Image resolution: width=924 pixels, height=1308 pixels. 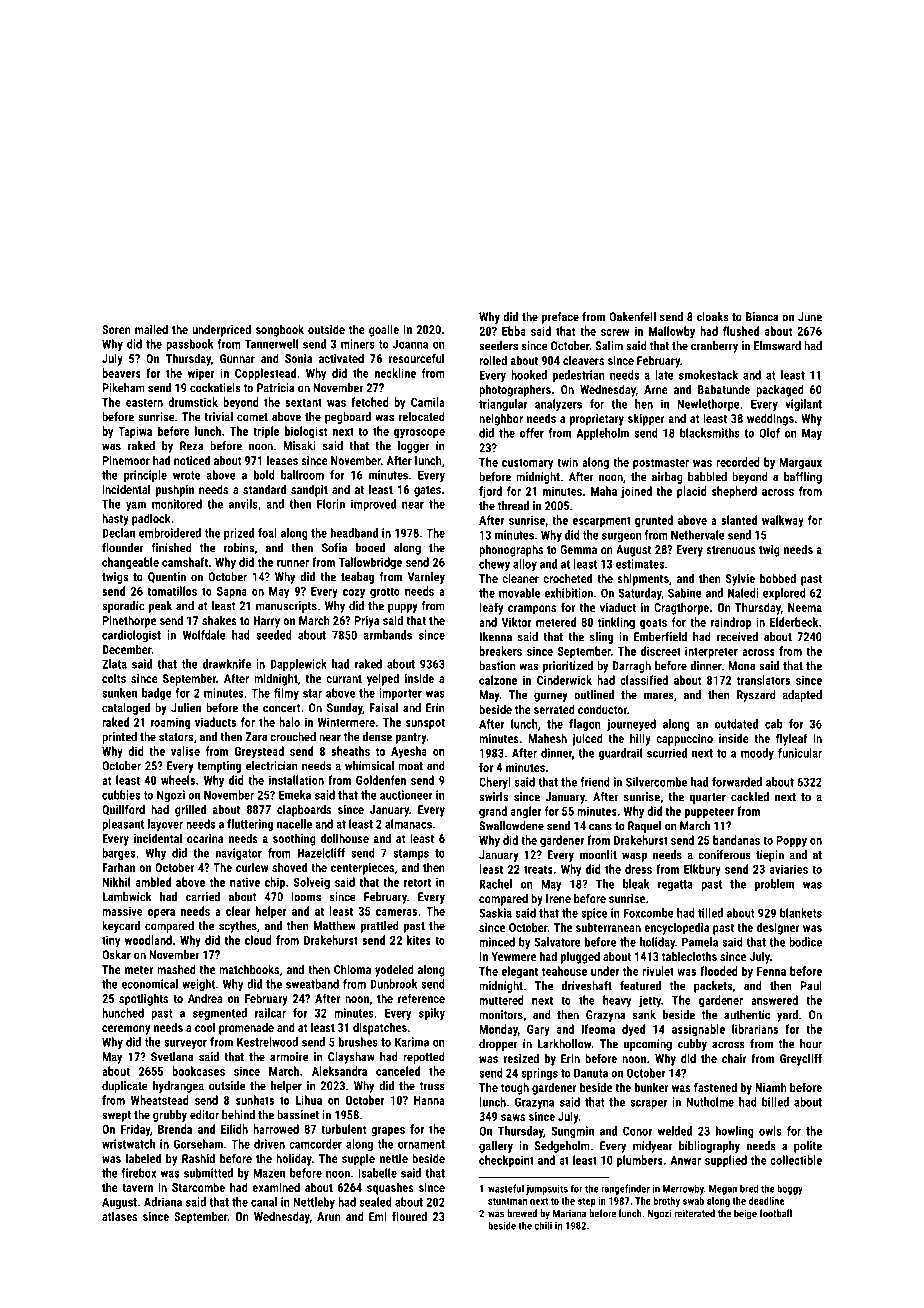 What do you see at coordinates (493, 360) in the document?
I see `rolled` at bounding box center [493, 360].
